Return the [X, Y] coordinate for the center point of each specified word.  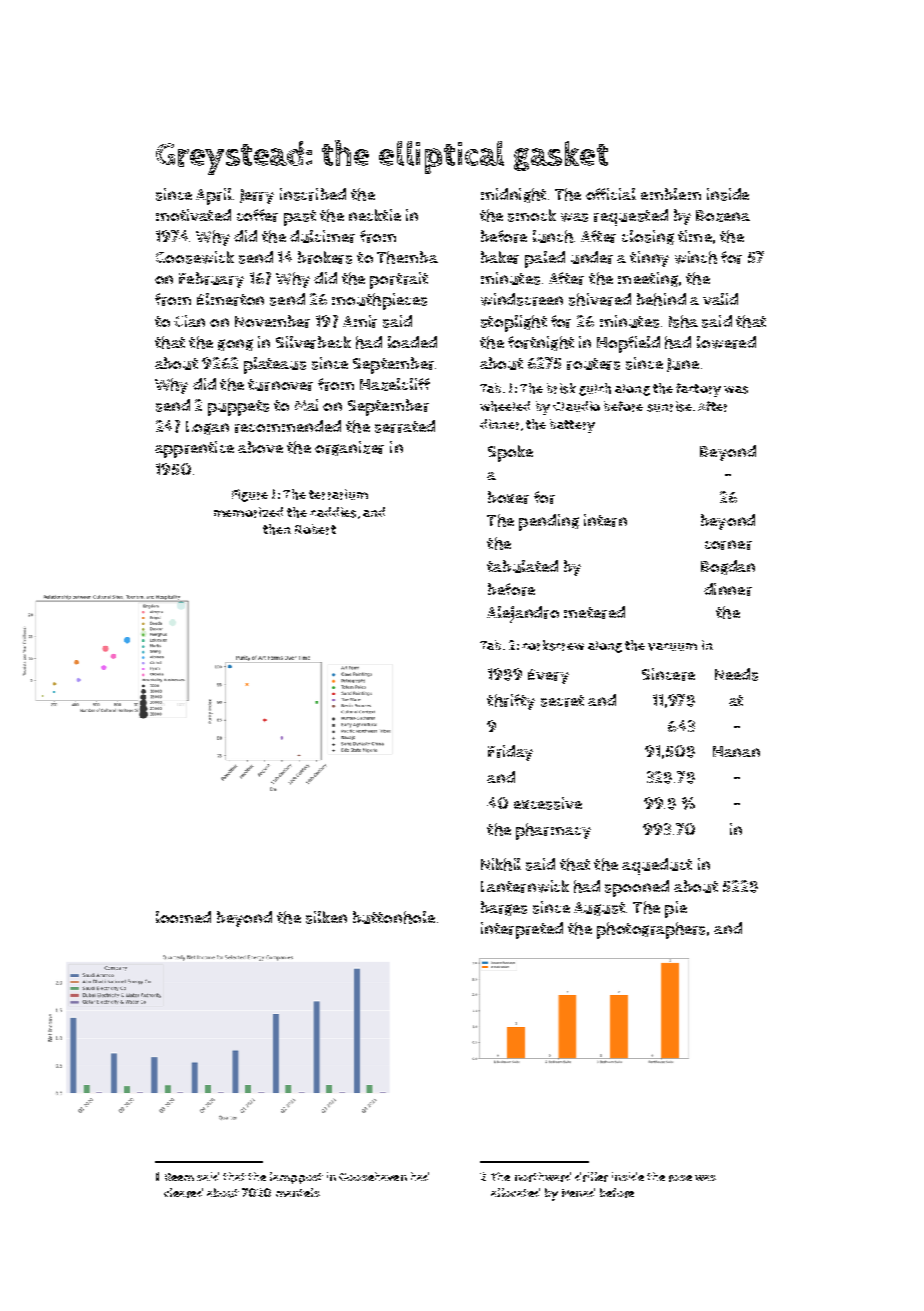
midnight [513, 195]
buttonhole [394, 917]
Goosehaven [373, 1176]
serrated [405, 426]
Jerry [257, 196]
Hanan [736, 751]
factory [698, 390]
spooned [637, 888]
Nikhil [501, 864]
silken [326, 917]
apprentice [194, 449]
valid [720, 299]
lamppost [296, 1178]
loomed [183, 917]
